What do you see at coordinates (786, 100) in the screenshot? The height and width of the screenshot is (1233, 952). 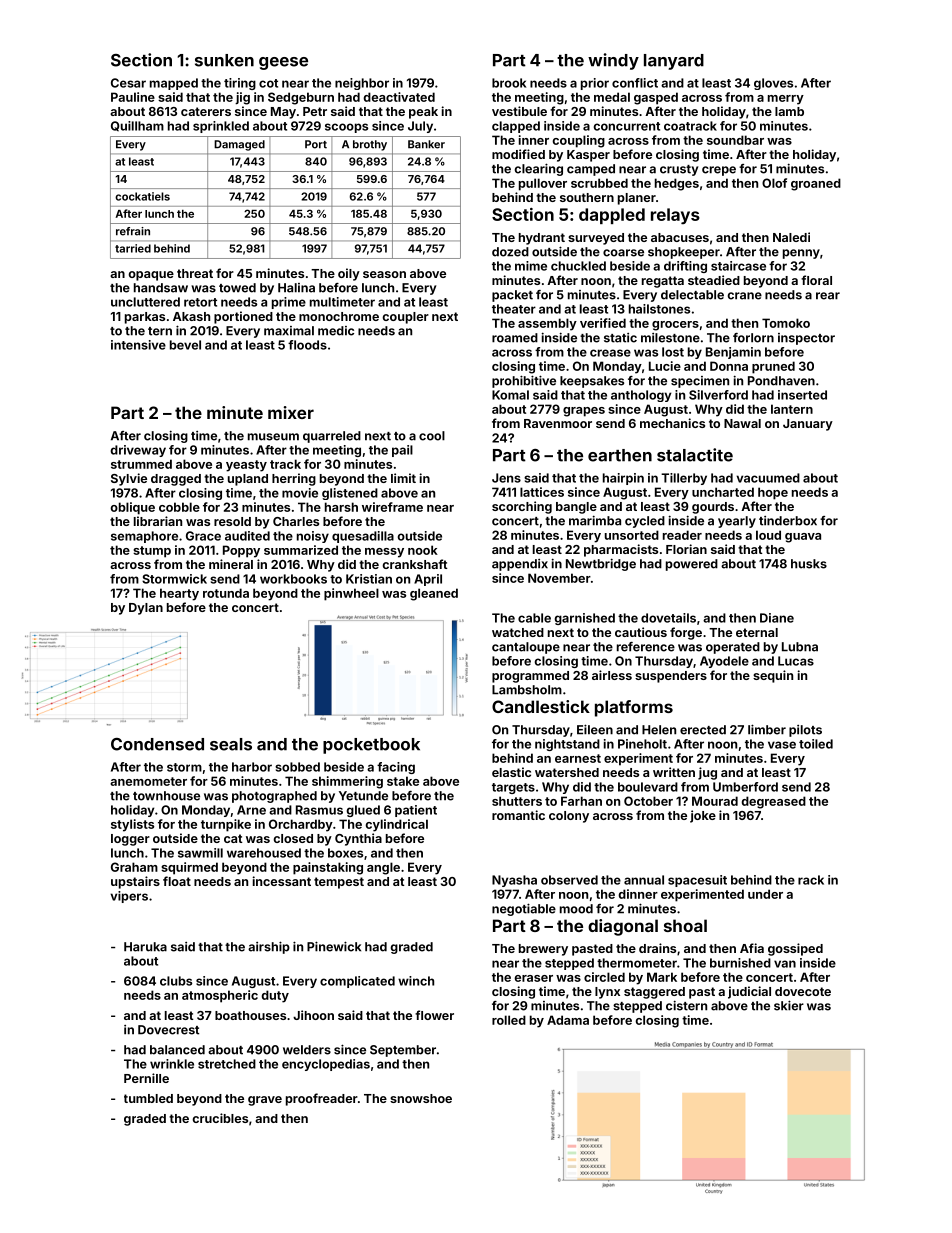 I see `merry` at bounding box center [786, 100].
